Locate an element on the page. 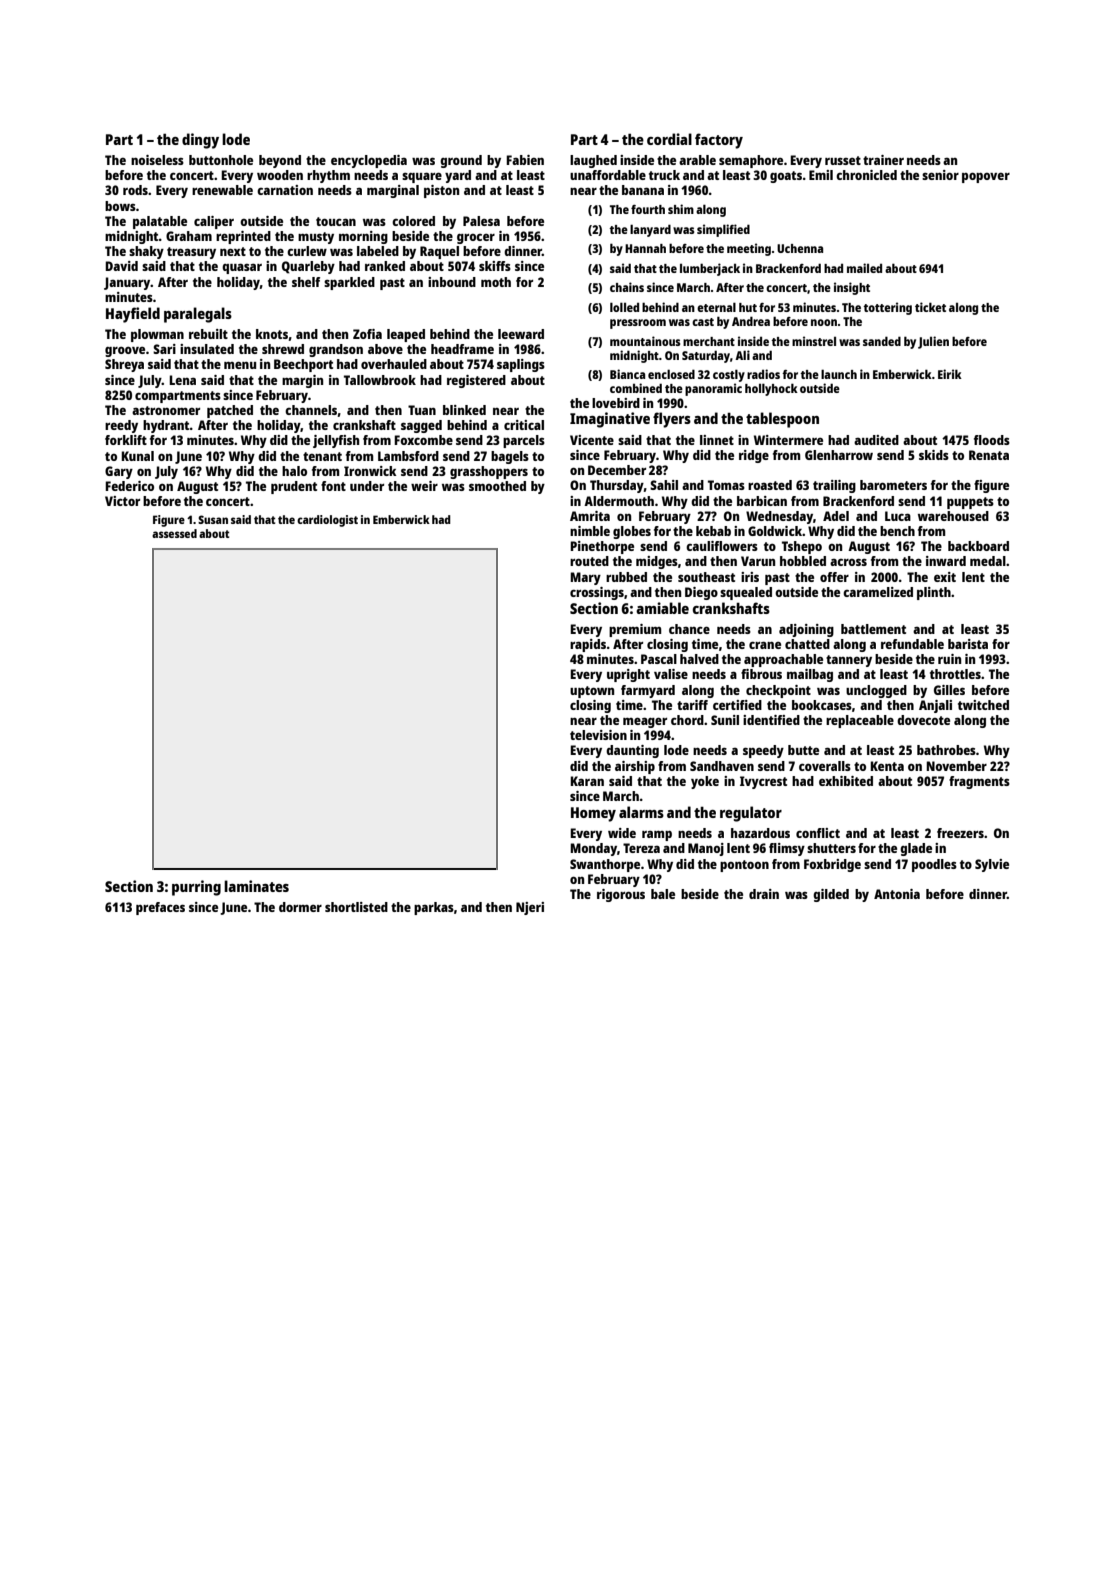 This page has height=1576, width=1115. cordial is located at coordinates (669, 139).
